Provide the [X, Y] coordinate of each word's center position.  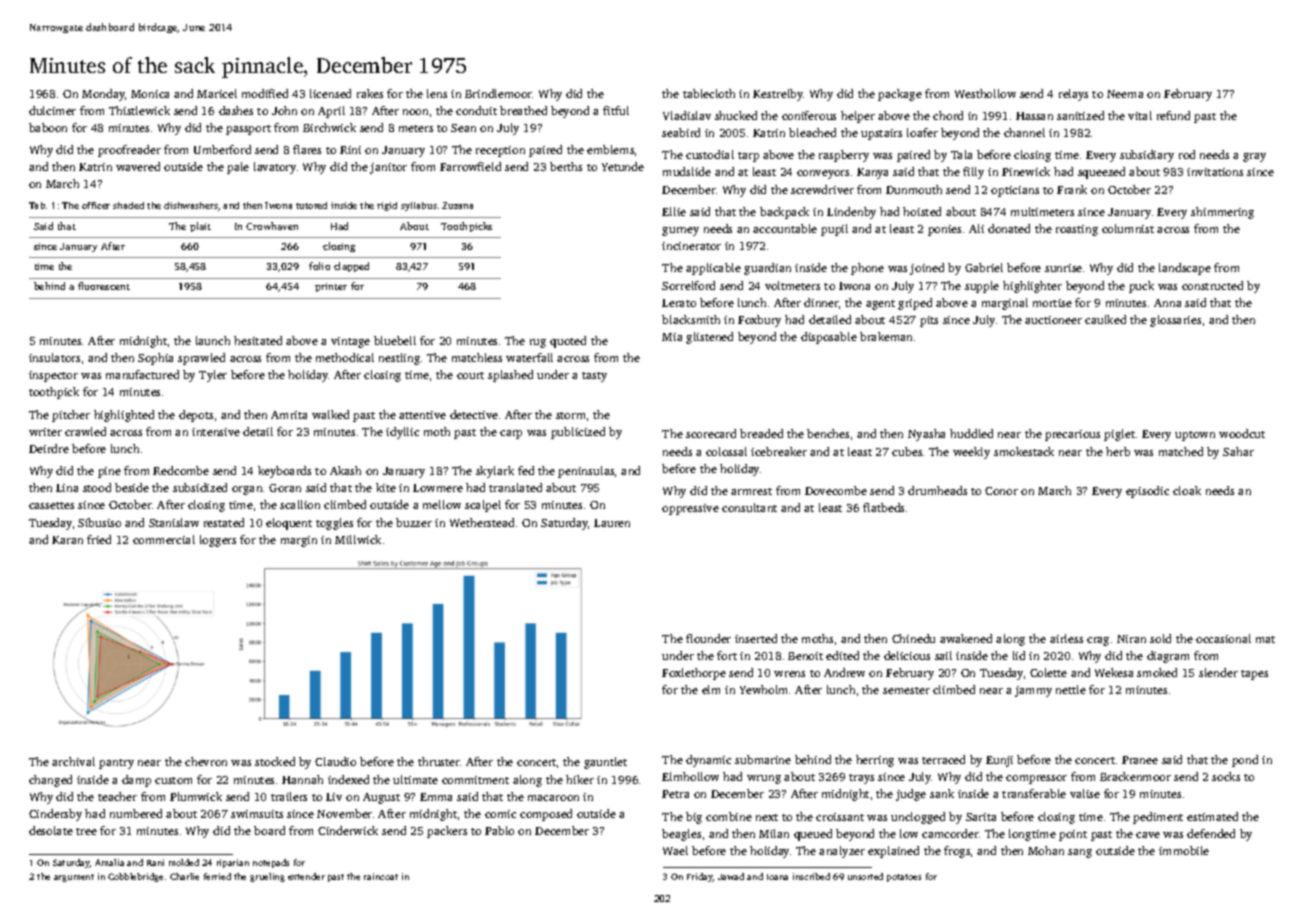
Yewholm [763, 689]
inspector [53, 376]
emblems [610, 149]
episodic [1147, 492]
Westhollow [985, 93]
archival [73, 761]
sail [943, 655]
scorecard [711, 433]
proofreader [129, 151]
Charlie [184, 876]
